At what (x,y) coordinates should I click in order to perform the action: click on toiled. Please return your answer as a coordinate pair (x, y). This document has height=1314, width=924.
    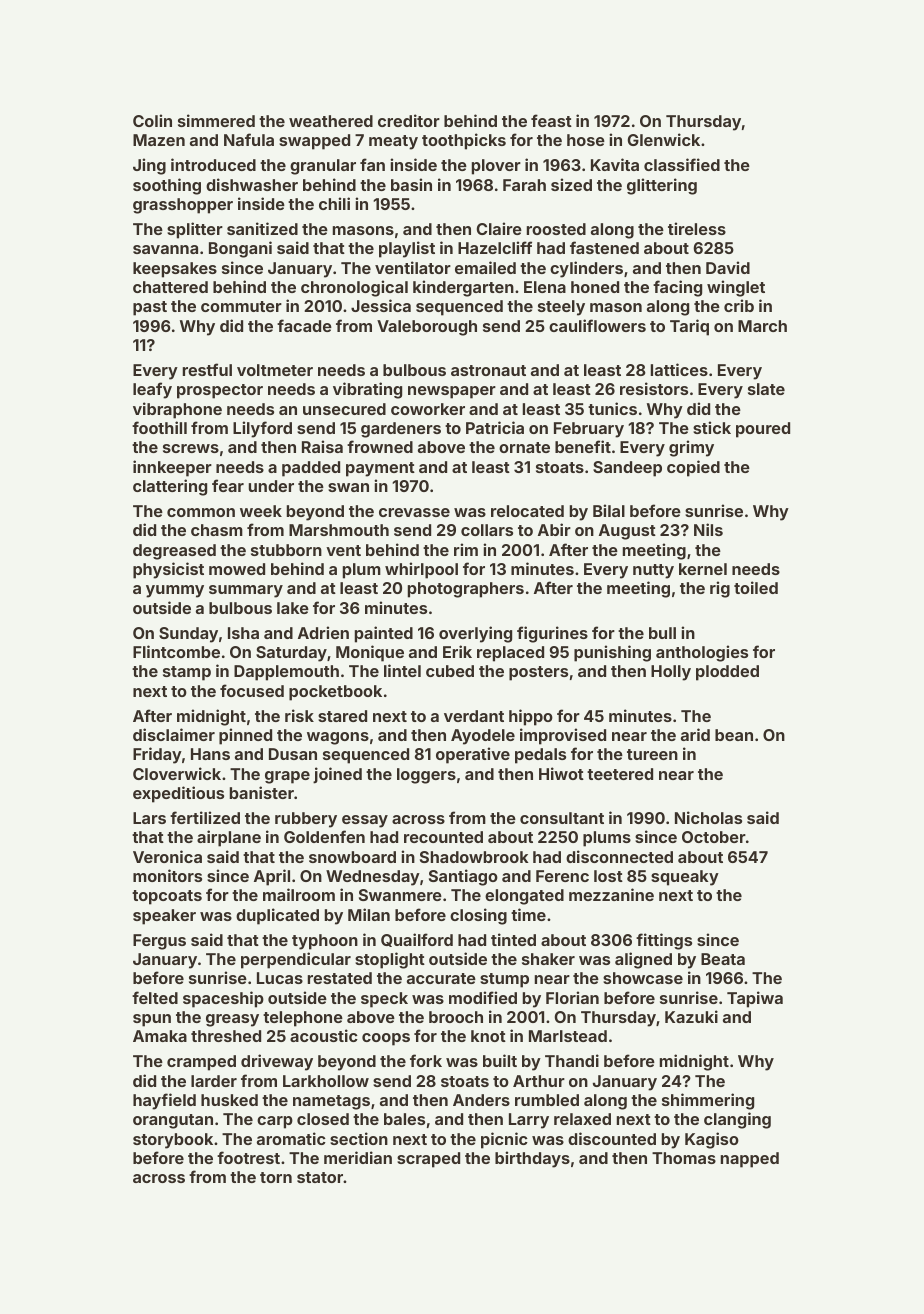
    Looking at the image, I should click on (756, 587).
